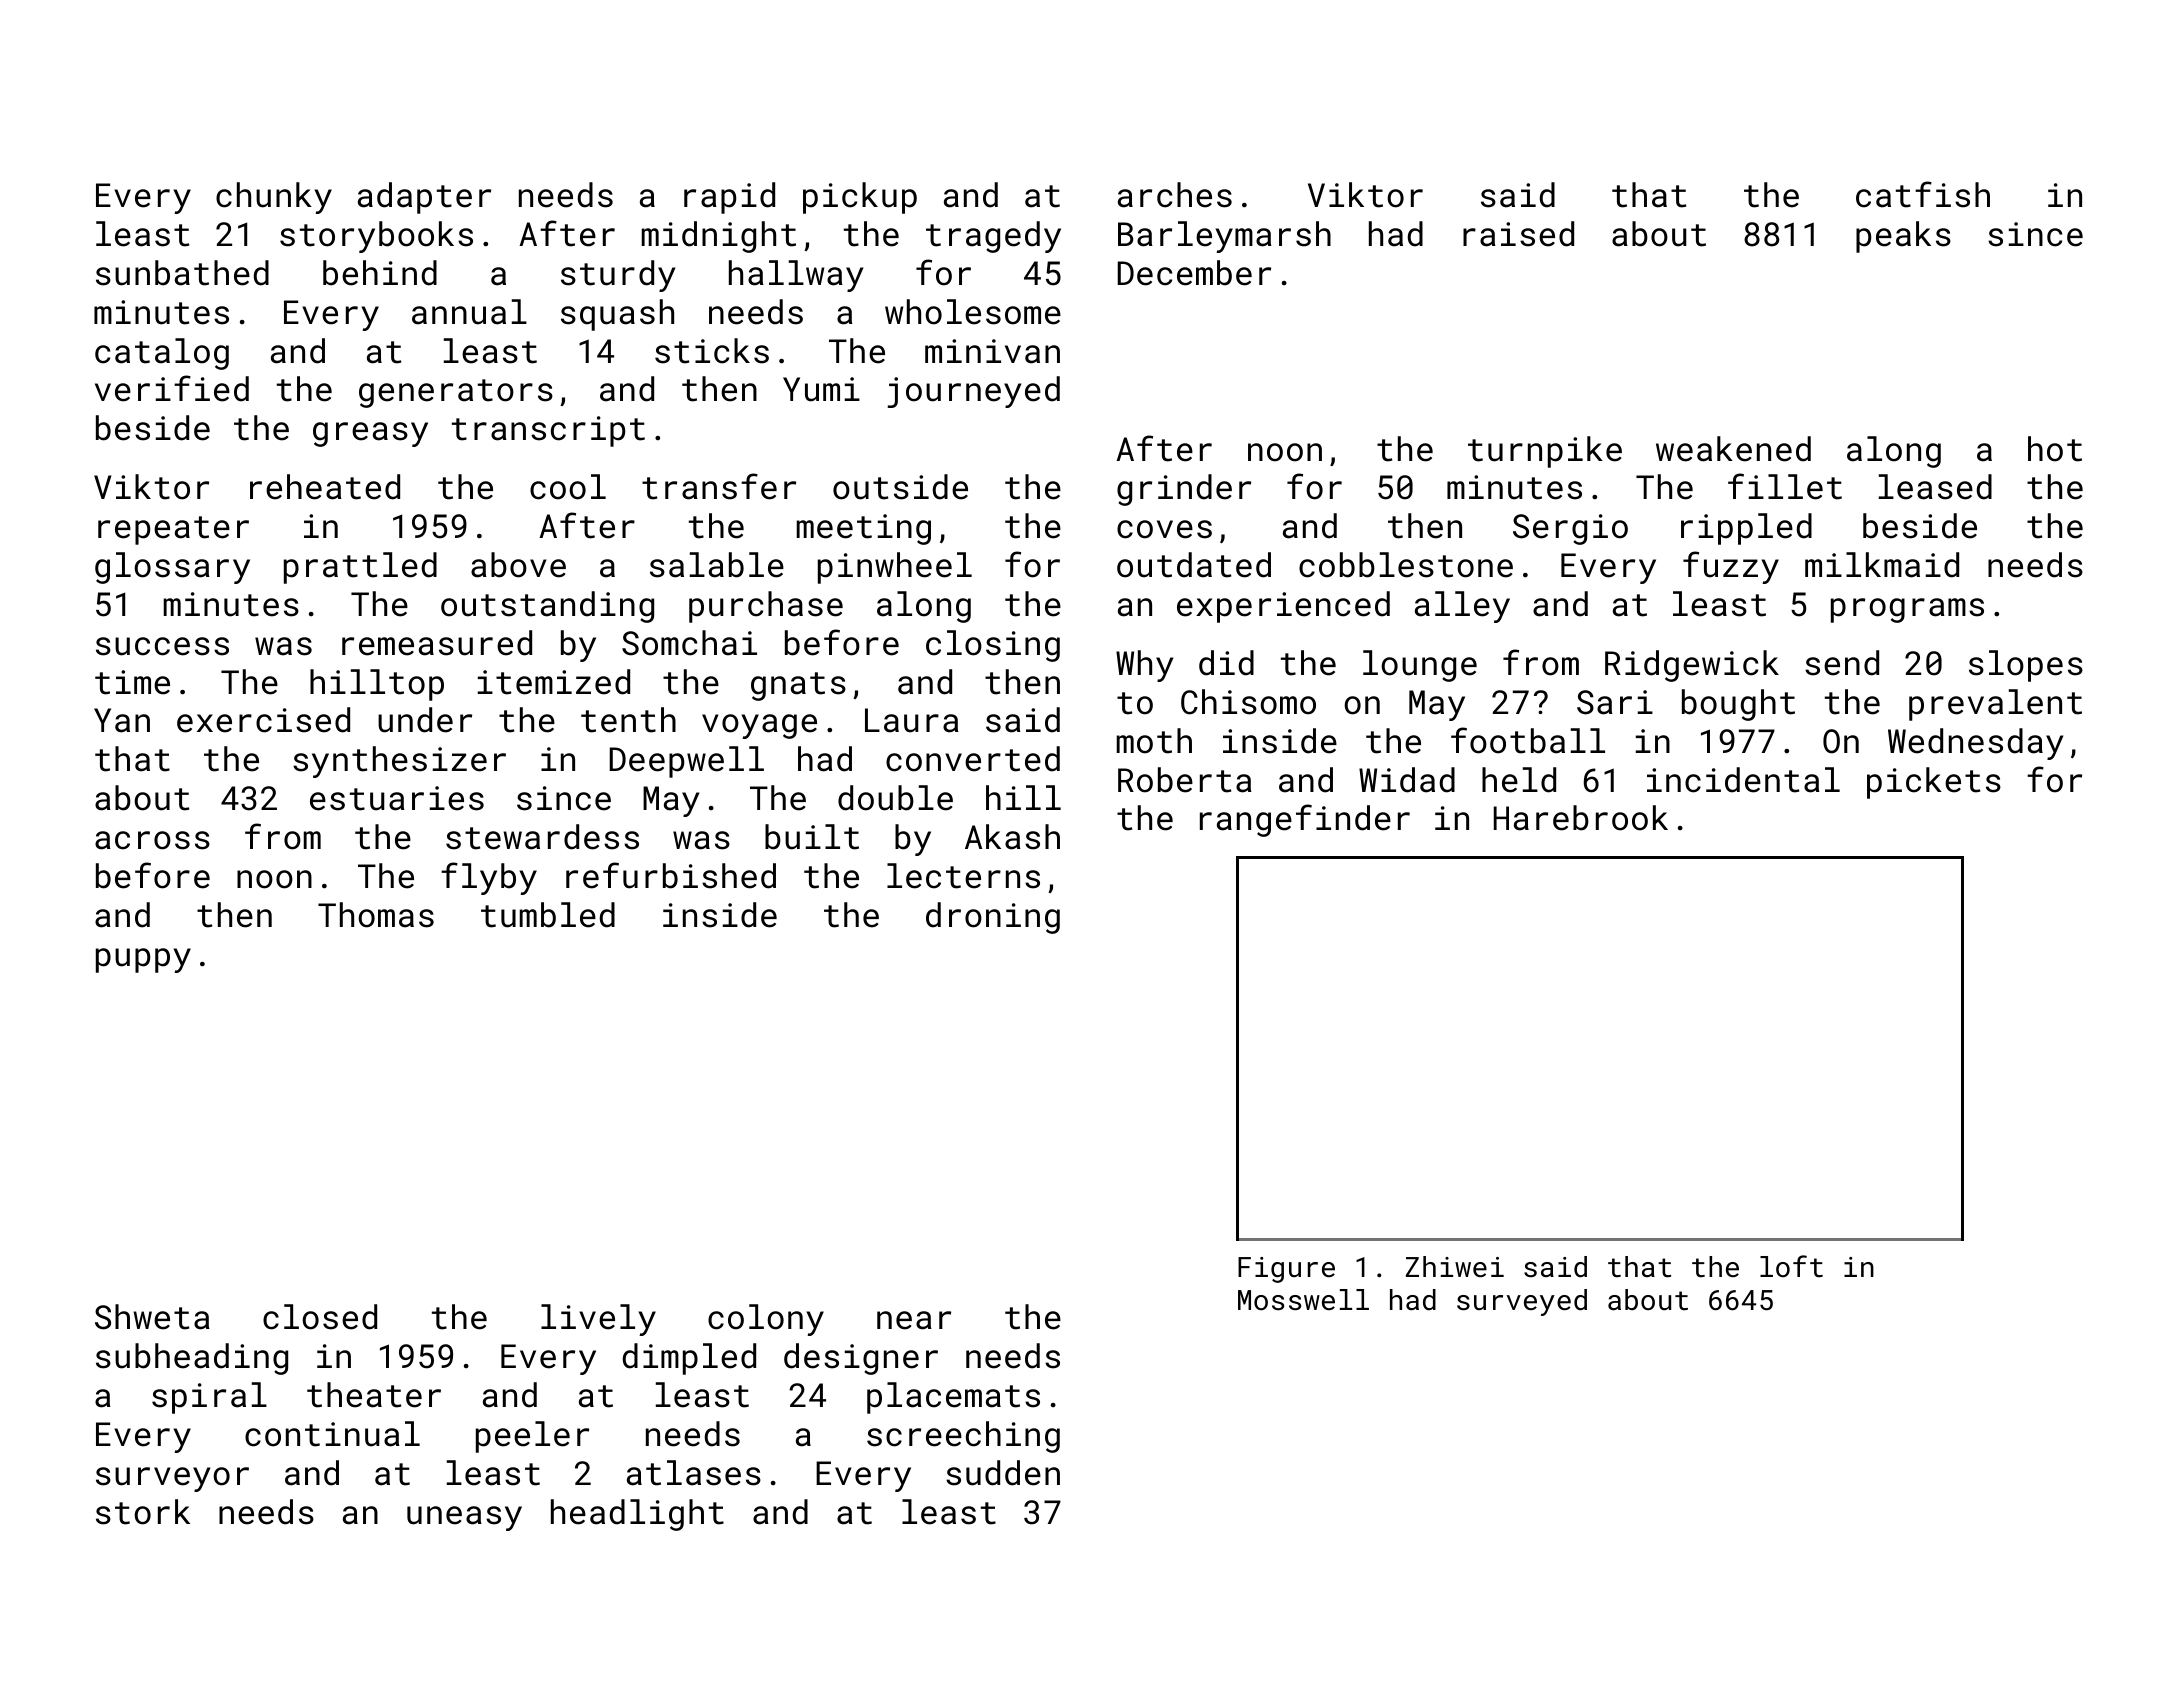 The image size is (2178, 1683). Describe the element at coordinates (424, 198) in the image. I see `adapter` at that location.
